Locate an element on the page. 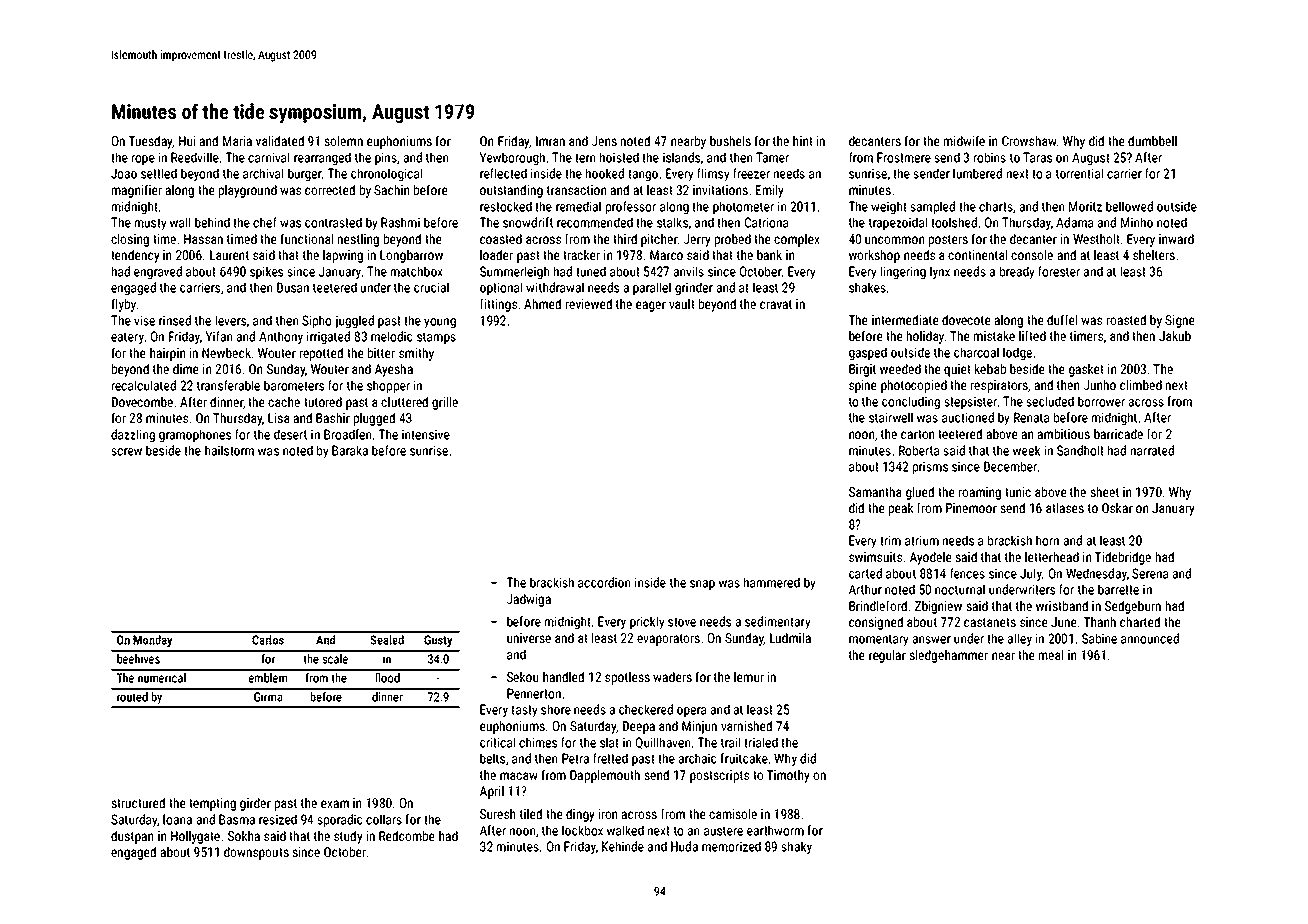  shaky is located at coordinates (797, 848).
